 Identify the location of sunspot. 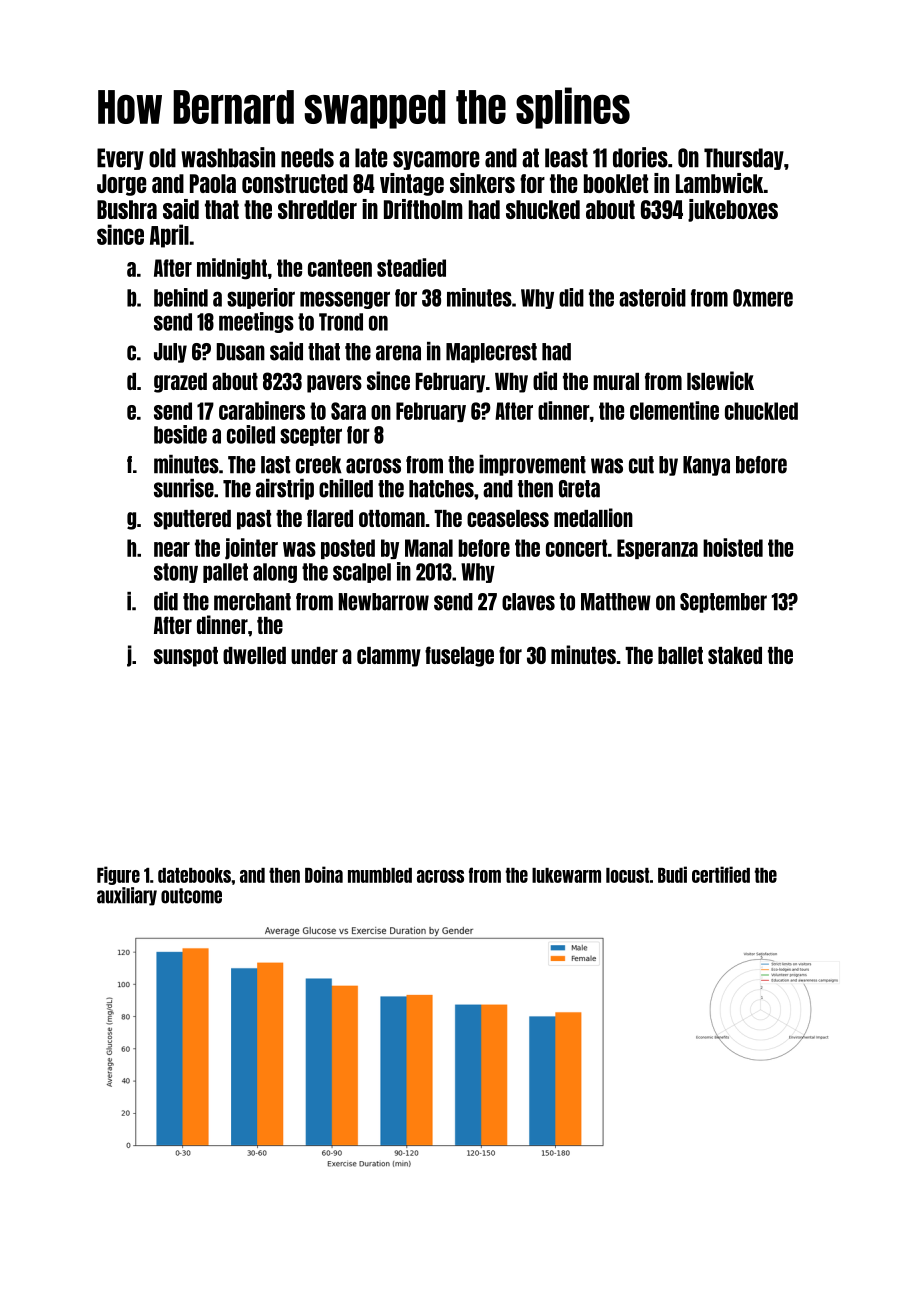
(186, 657).
